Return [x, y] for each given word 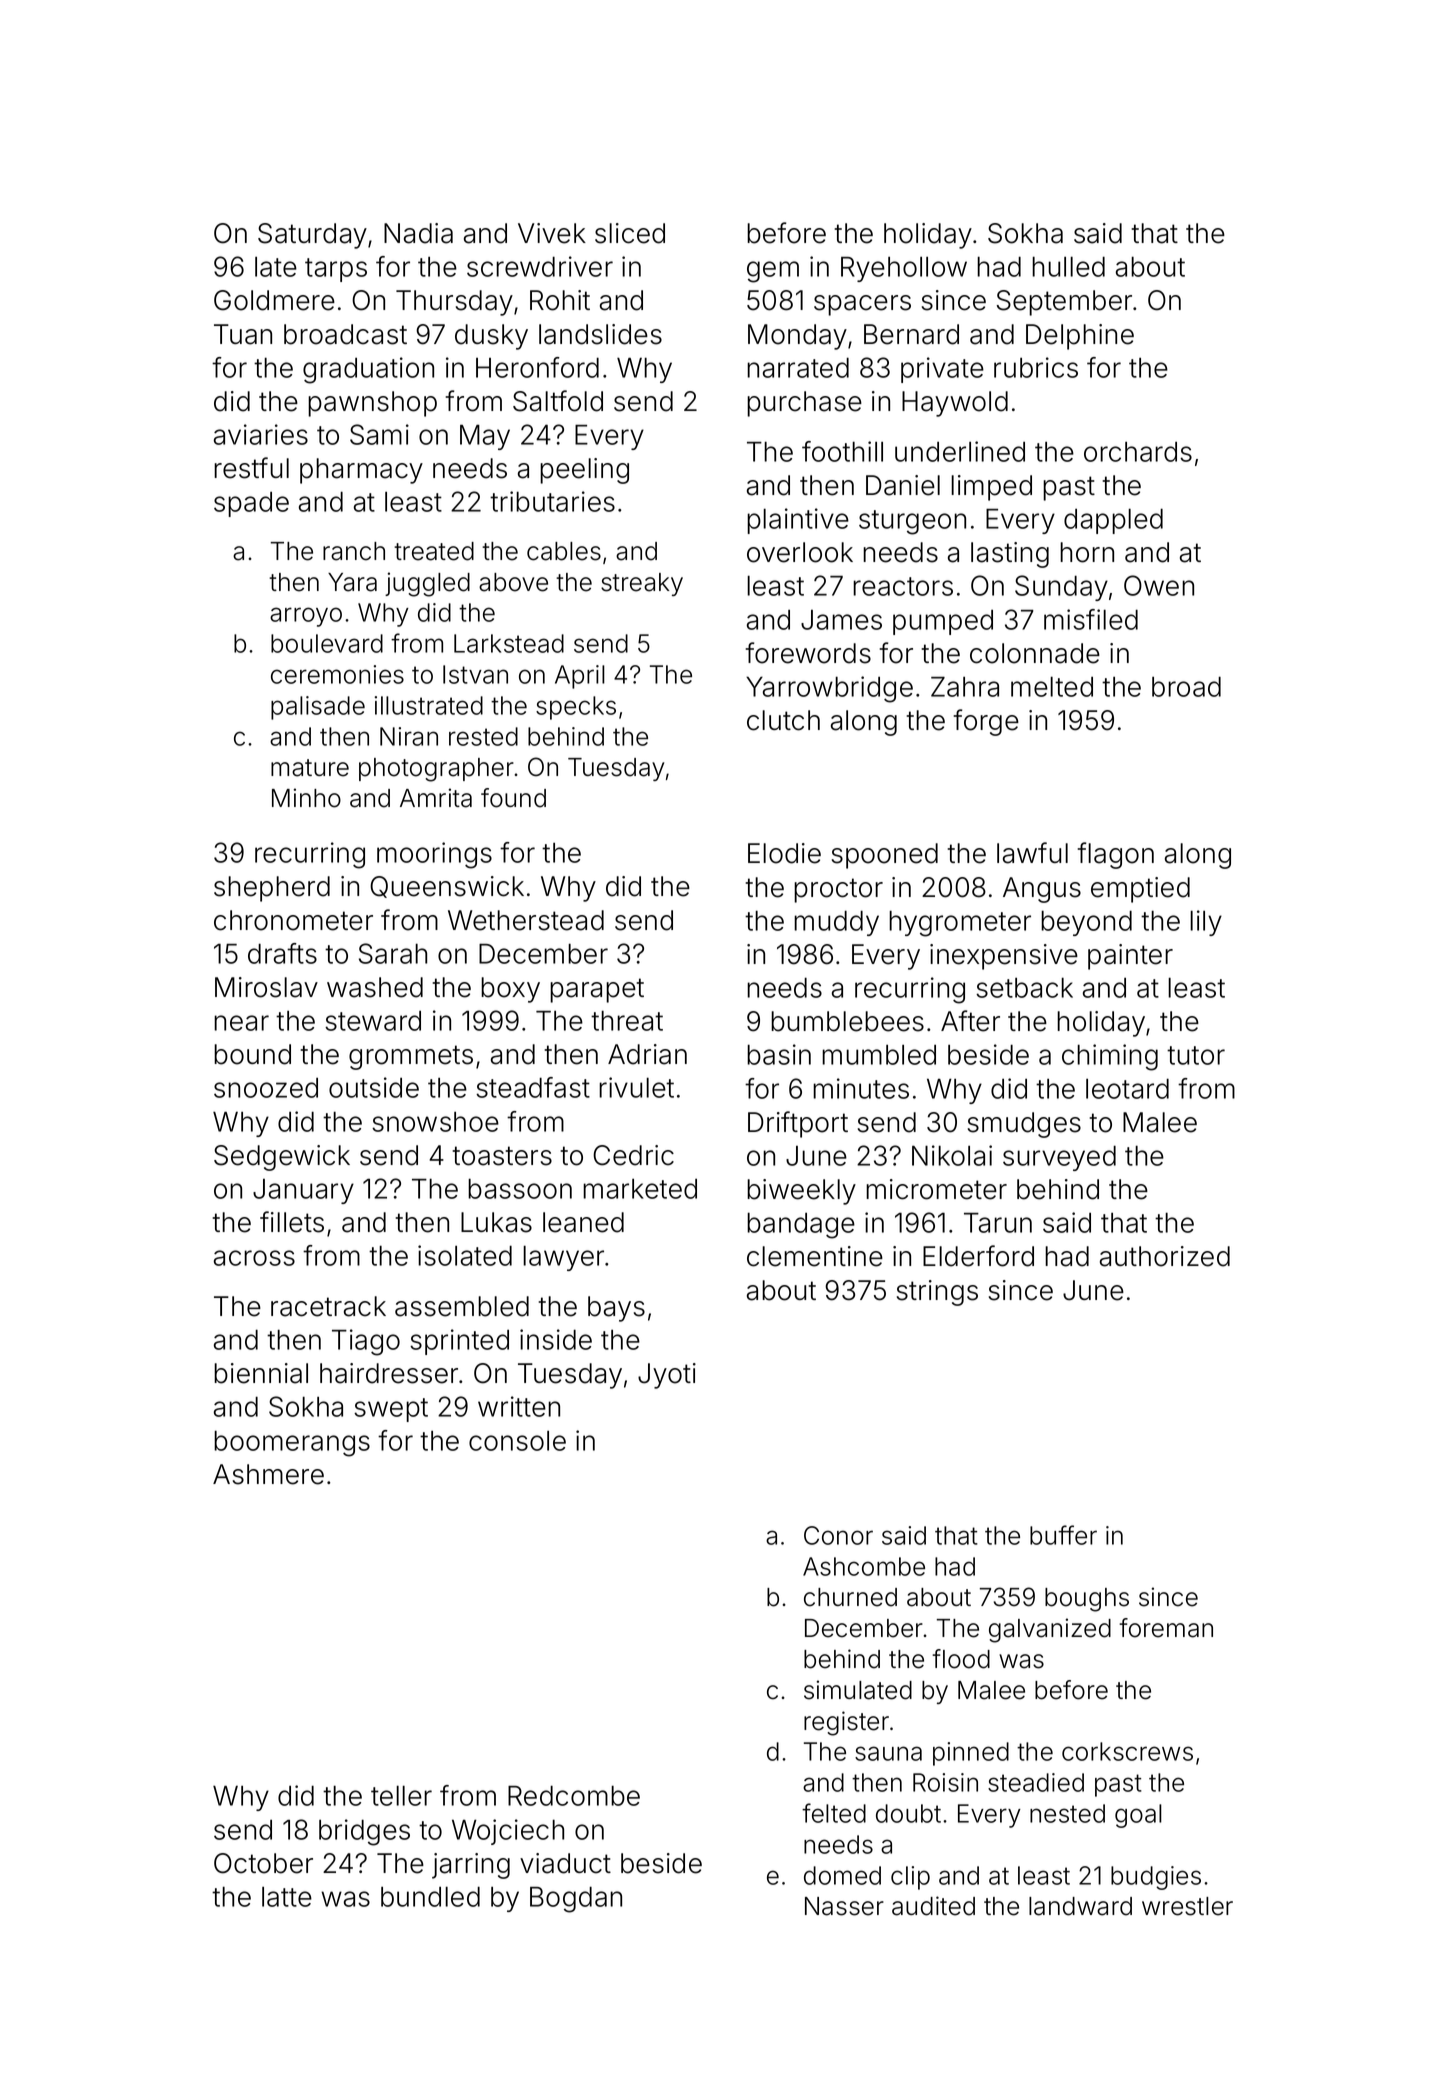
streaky [642, 584]
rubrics [1036, 367]
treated [434, 551]
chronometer [293, 920]
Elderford [978, 1256]
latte [287, 1897]
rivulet [636, 1087]
